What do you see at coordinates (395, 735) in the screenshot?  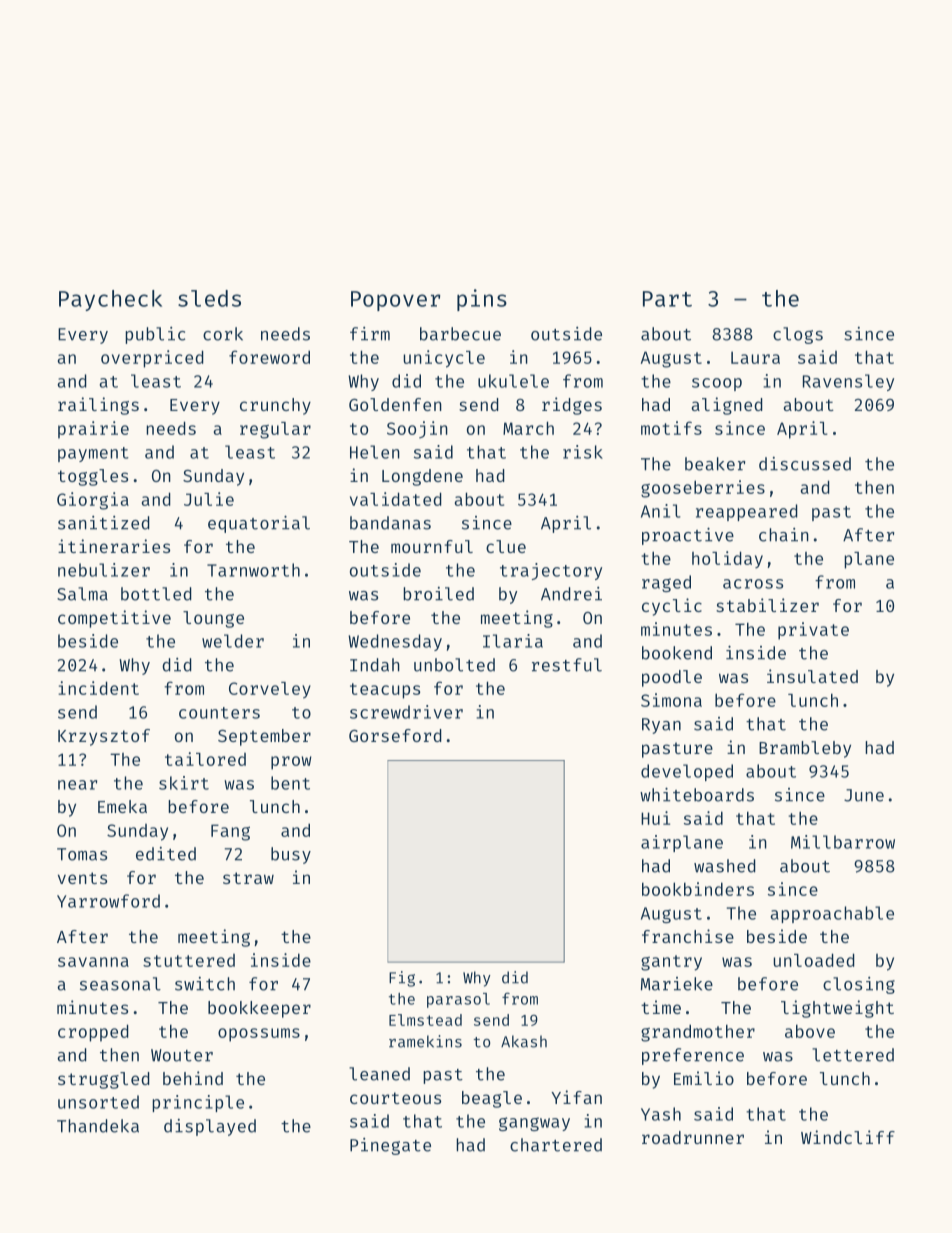 I see `Gorseford` at bounding box center [395, 735].
